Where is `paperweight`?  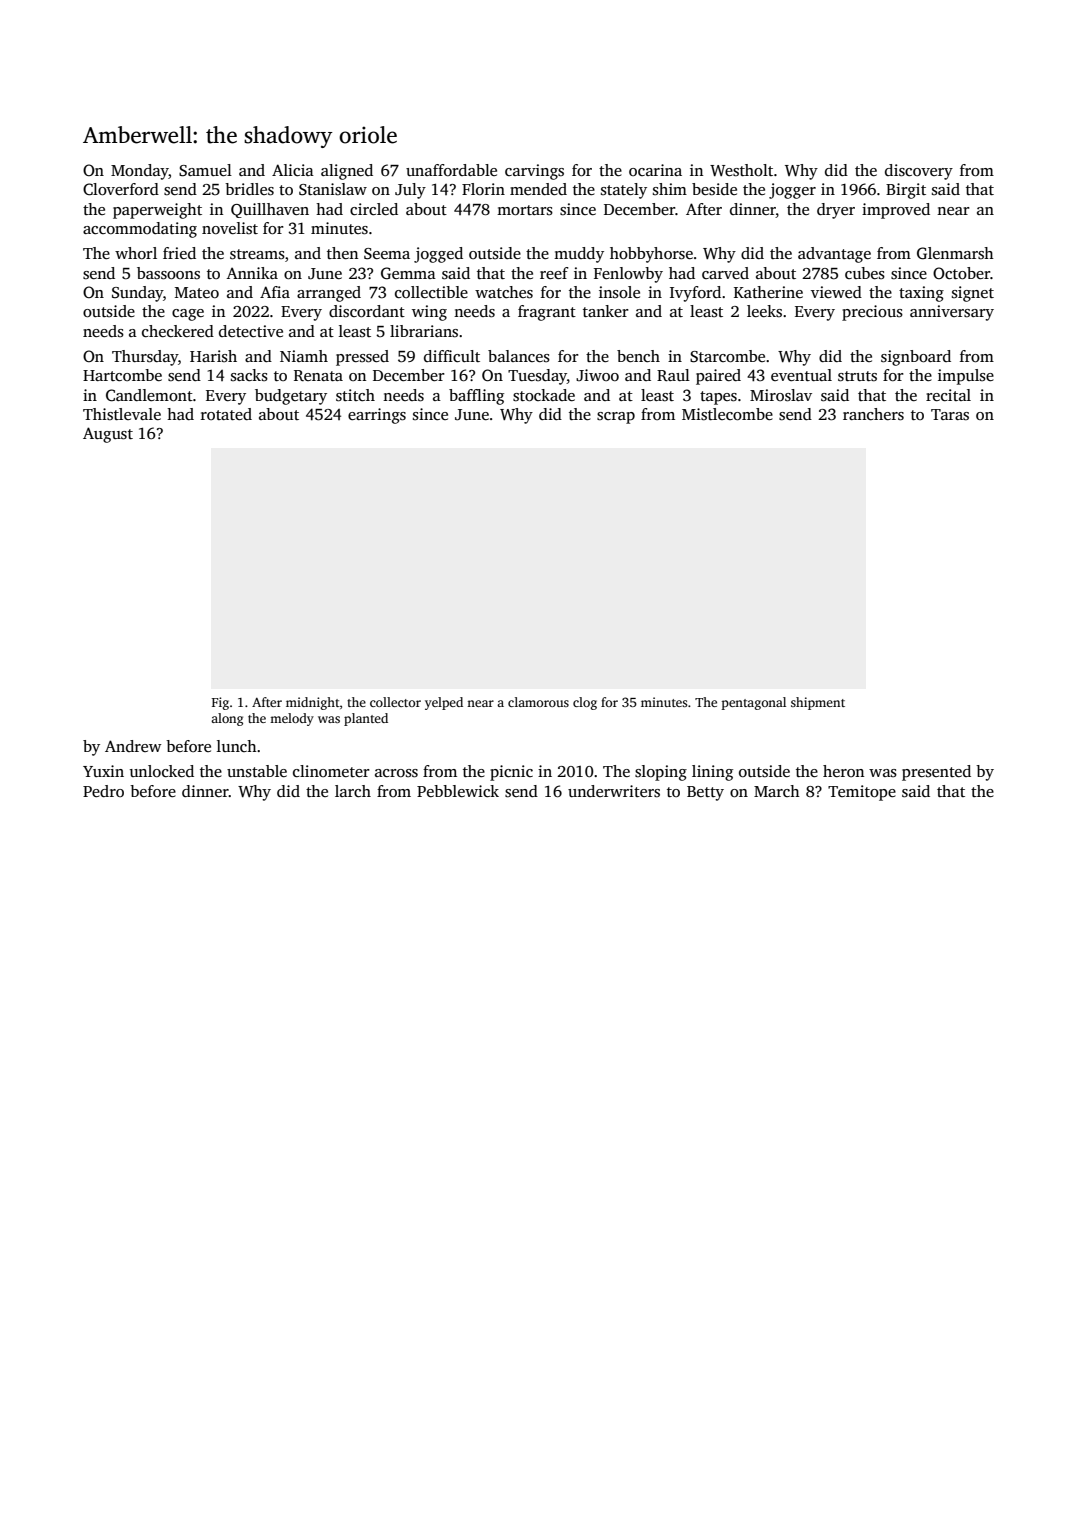 paperweight is located at coordinates (157, 211).
